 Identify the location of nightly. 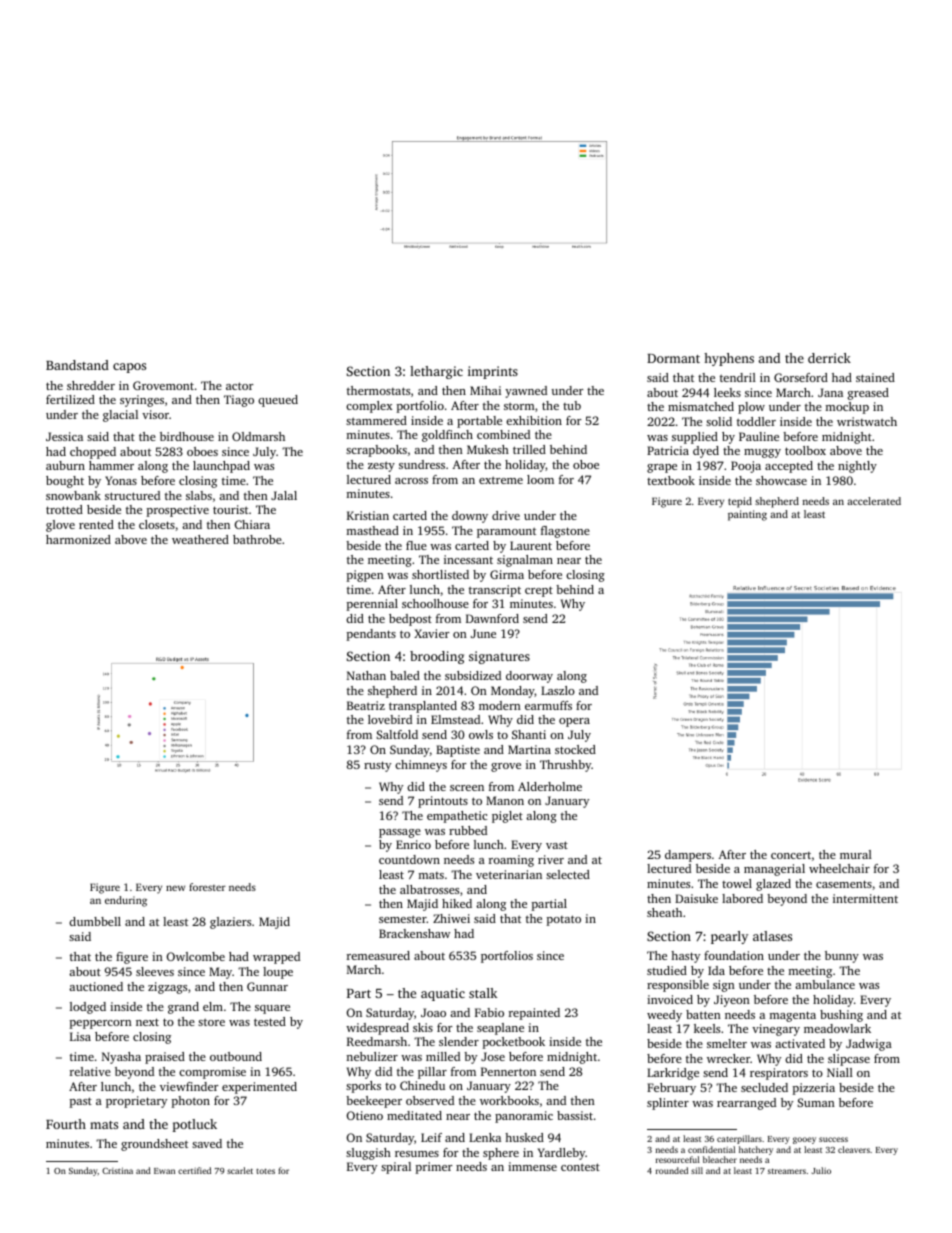
(857, 467).
